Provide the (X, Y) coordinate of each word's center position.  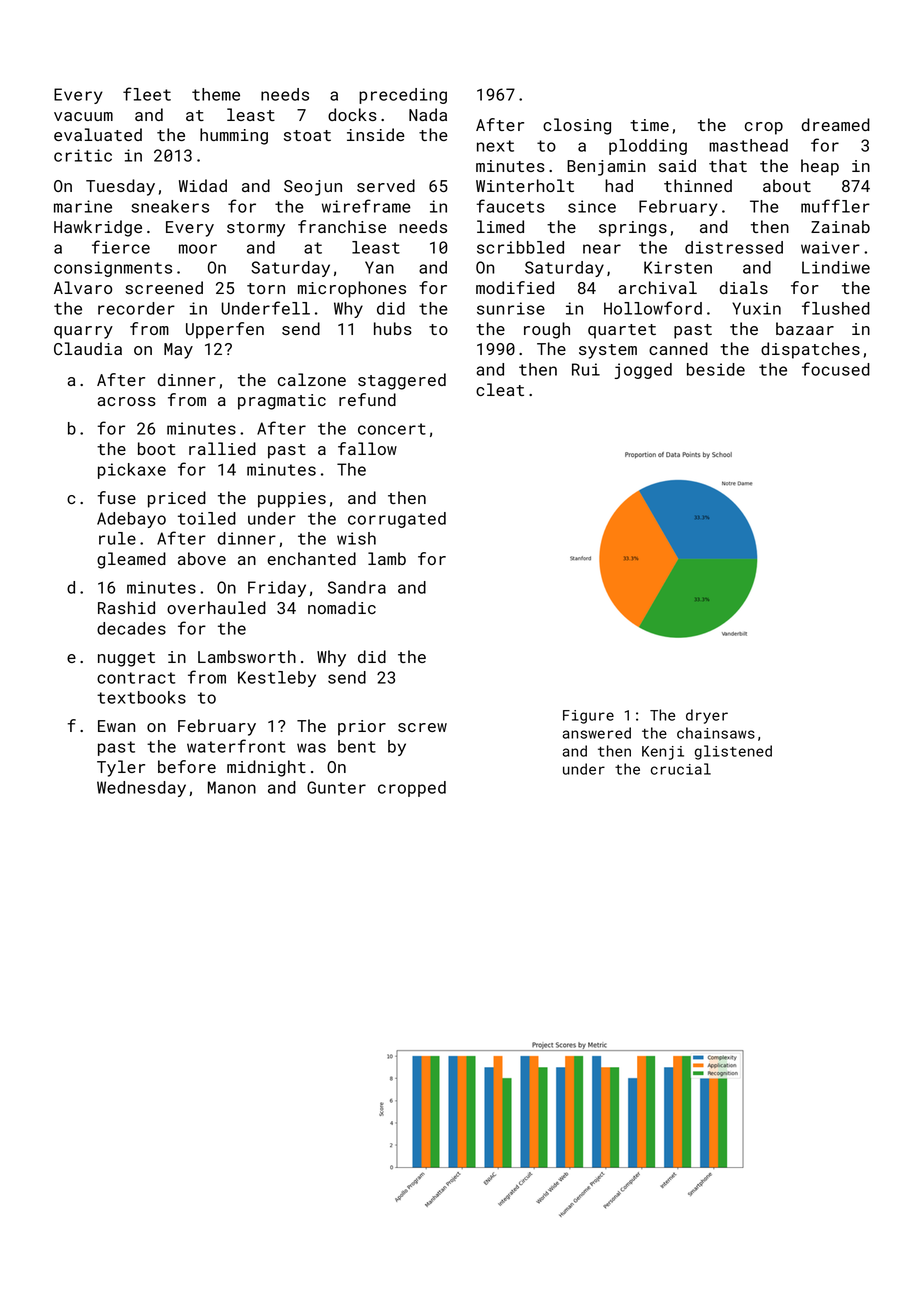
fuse (116, 497)
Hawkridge (98, 228)
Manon (232, 787)
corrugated (397, 520)
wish (356, 538)
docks (352, 114)
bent (357, 746)
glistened (733, 752)
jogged (643, 371)
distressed (734, 247)
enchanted (311, 558)
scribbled (520, 247)
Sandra (357, 587)
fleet (147, 94)
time (649, 125)
